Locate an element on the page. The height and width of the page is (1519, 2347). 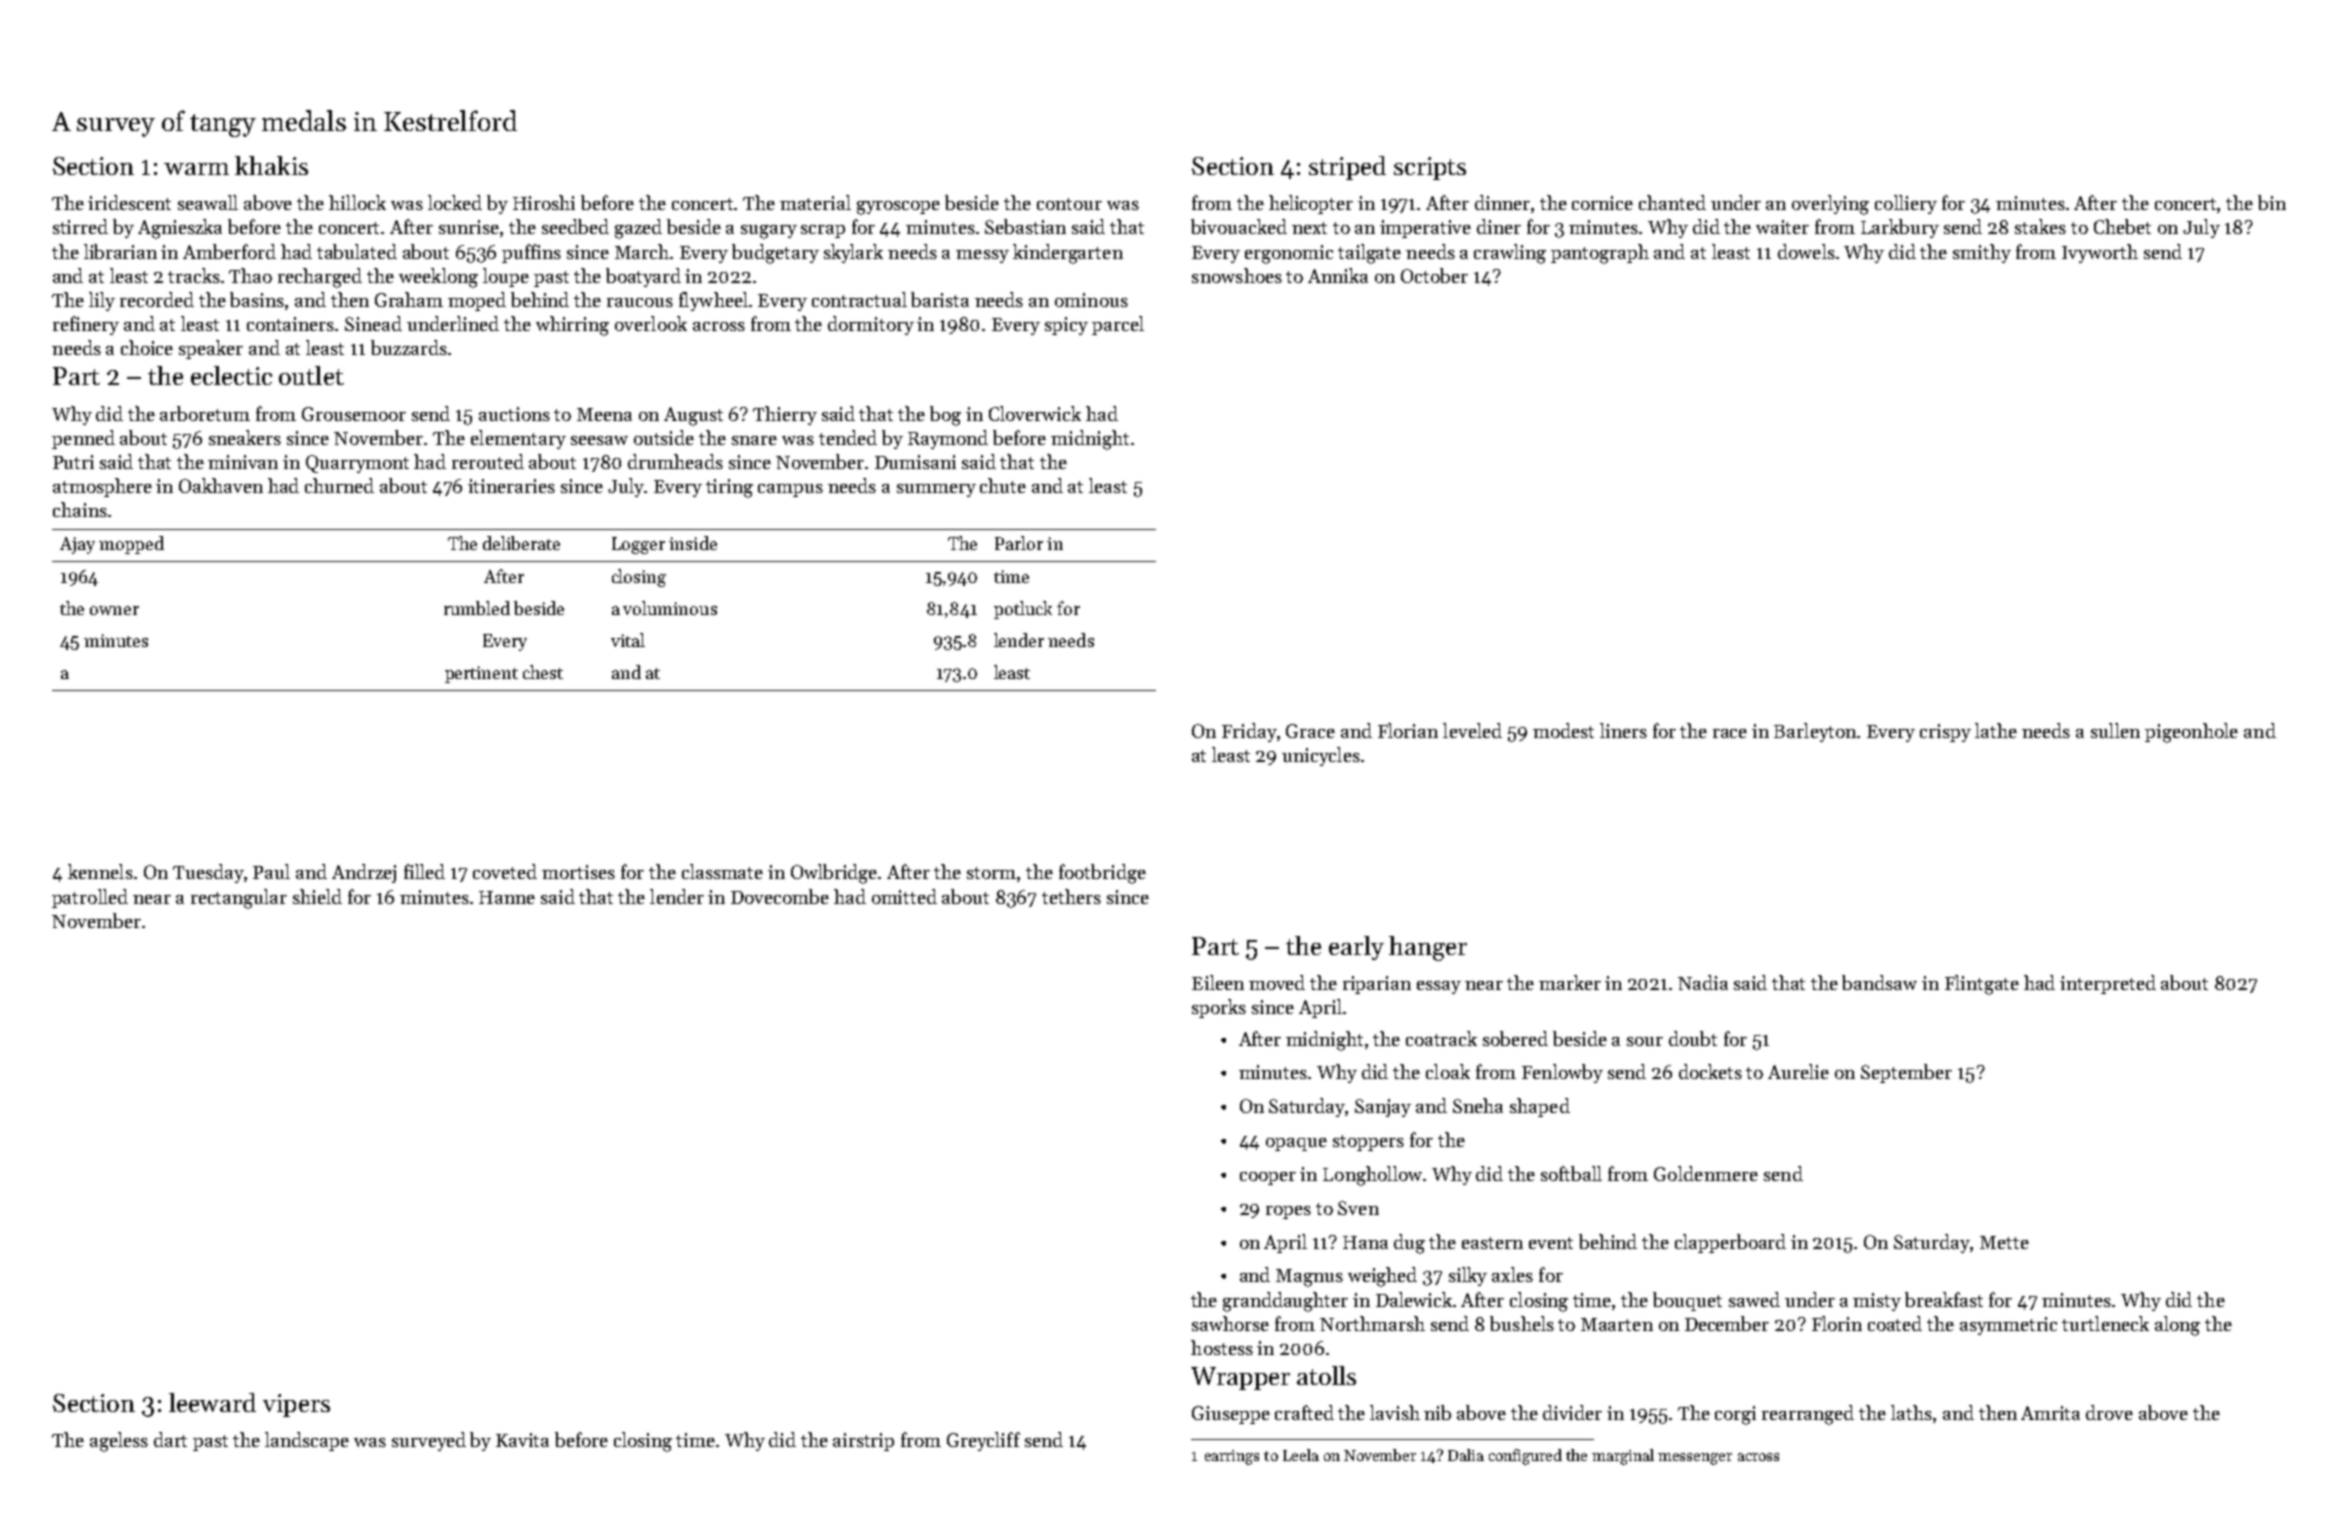
ageless is located at coordinates (119, 1442).
